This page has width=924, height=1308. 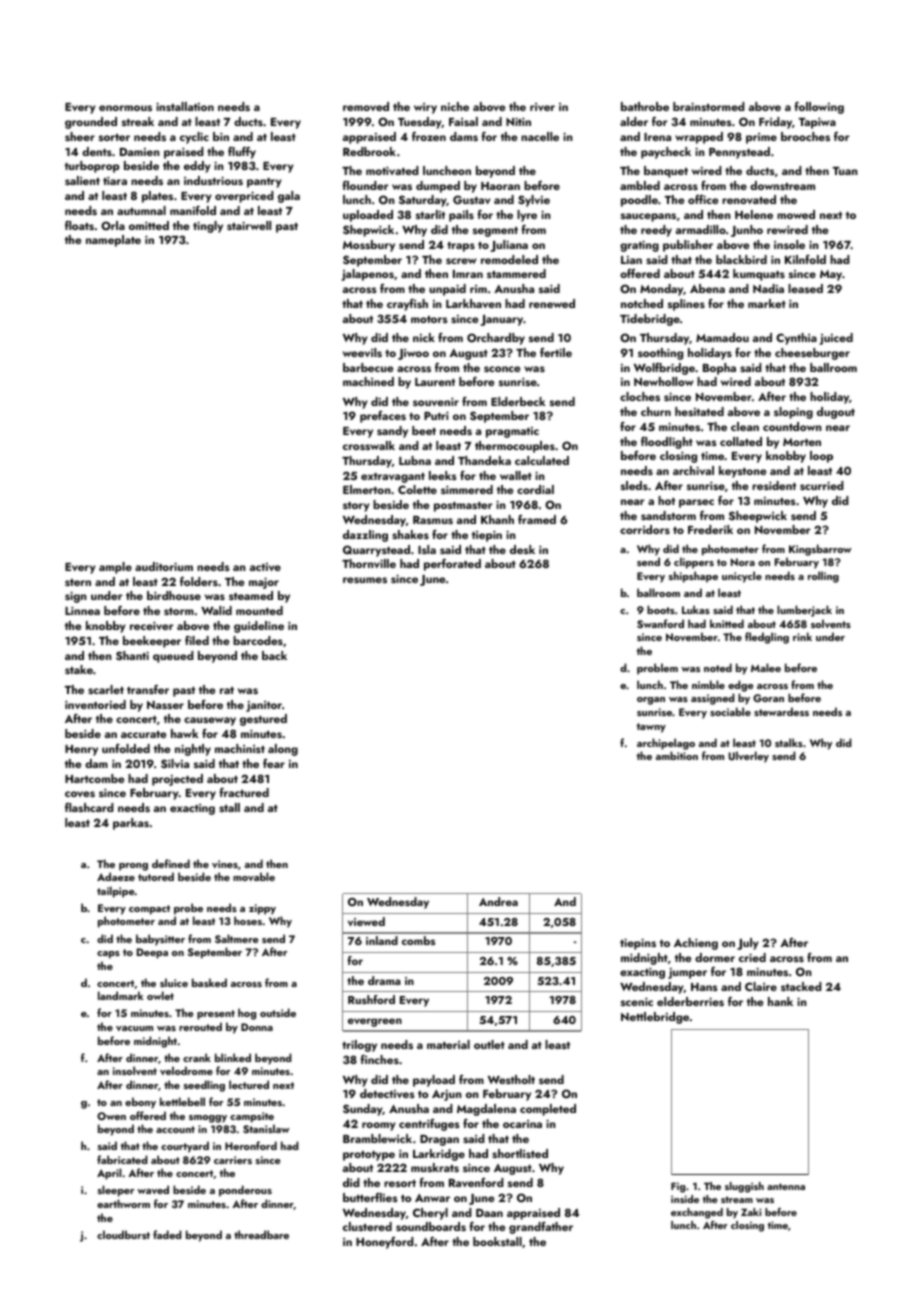 I want to click on Lubna, so click(x=415, y=460).
